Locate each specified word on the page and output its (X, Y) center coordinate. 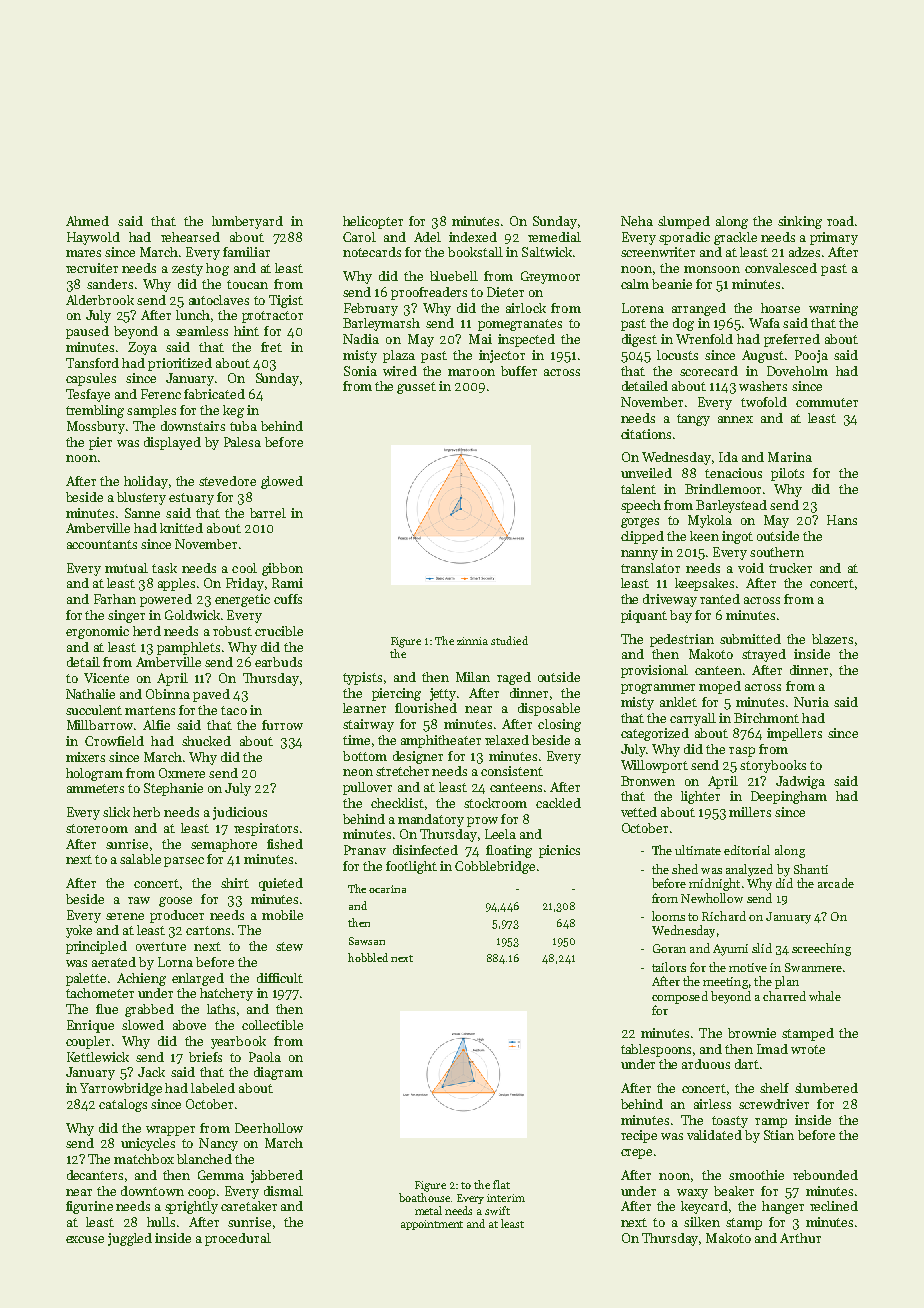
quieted (281, 884)
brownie (752, 1033)
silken (702, 1222)
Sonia (360, 371)
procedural (238, 1239)
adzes (804, 252)
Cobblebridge (495, 867)
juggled (130, 1239)
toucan (247, 284)
